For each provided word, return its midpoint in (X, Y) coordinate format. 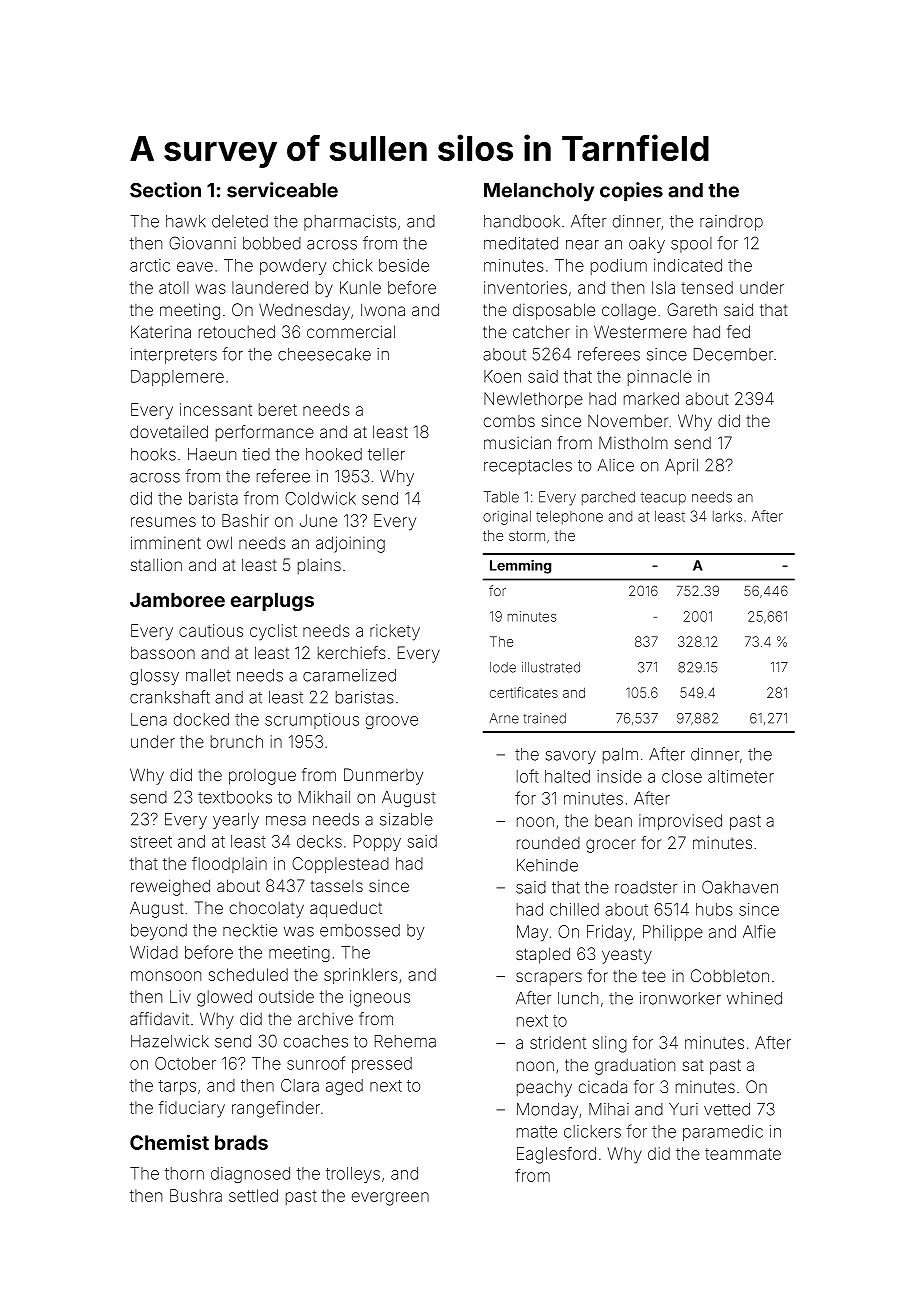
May (532, 933)
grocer (611, 846)
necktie (250, 930)
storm (527, 536)
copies (631, 192)
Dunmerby (383, 776)
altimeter (741, 776)
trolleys (353, 1175)
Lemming (520, 567)
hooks (153, 454)
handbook (522, 221)
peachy (544, 1088)
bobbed (272, 243)
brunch (237, 741)
